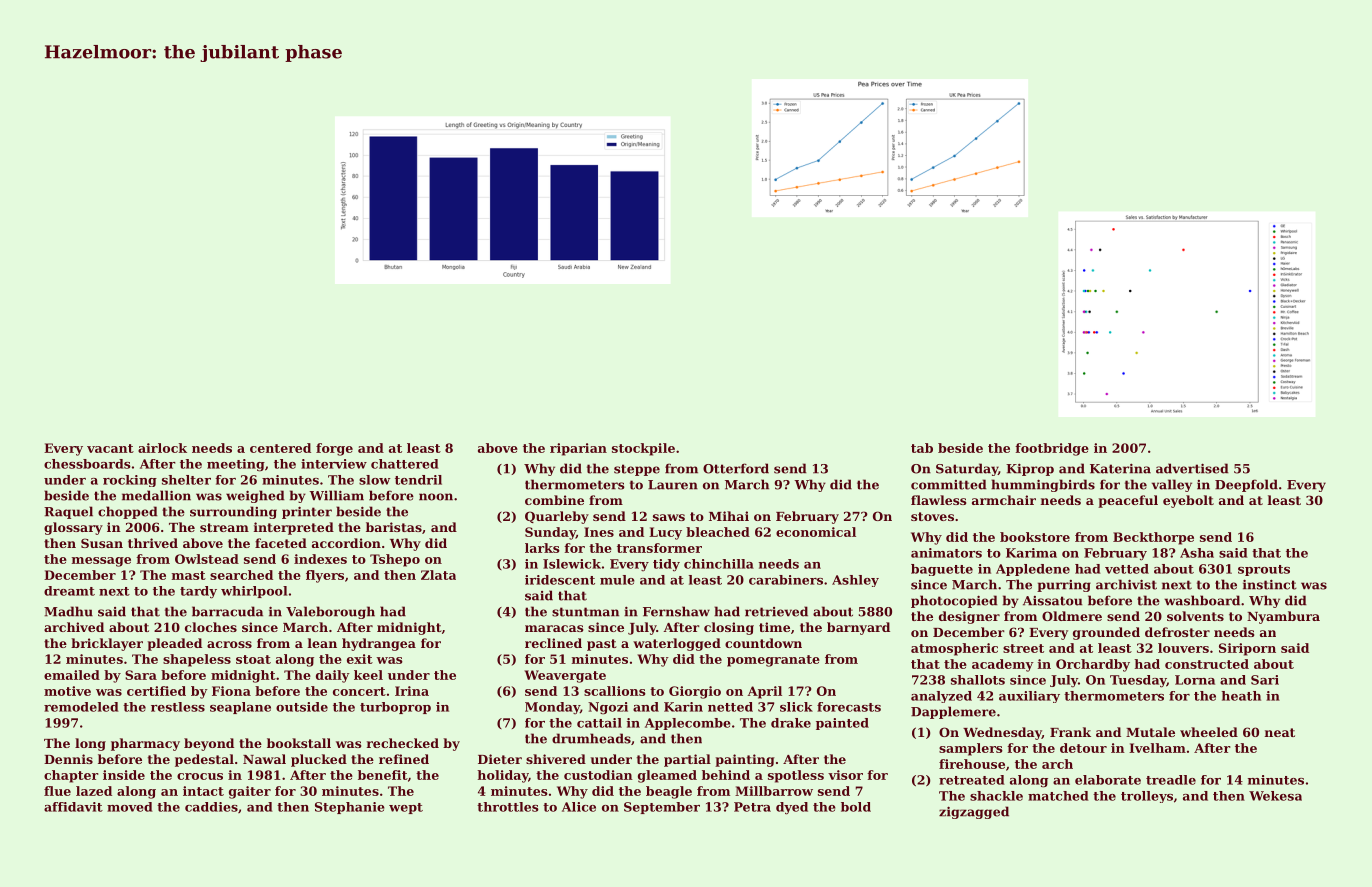  I want to click on valley, so click(1172, 485).
